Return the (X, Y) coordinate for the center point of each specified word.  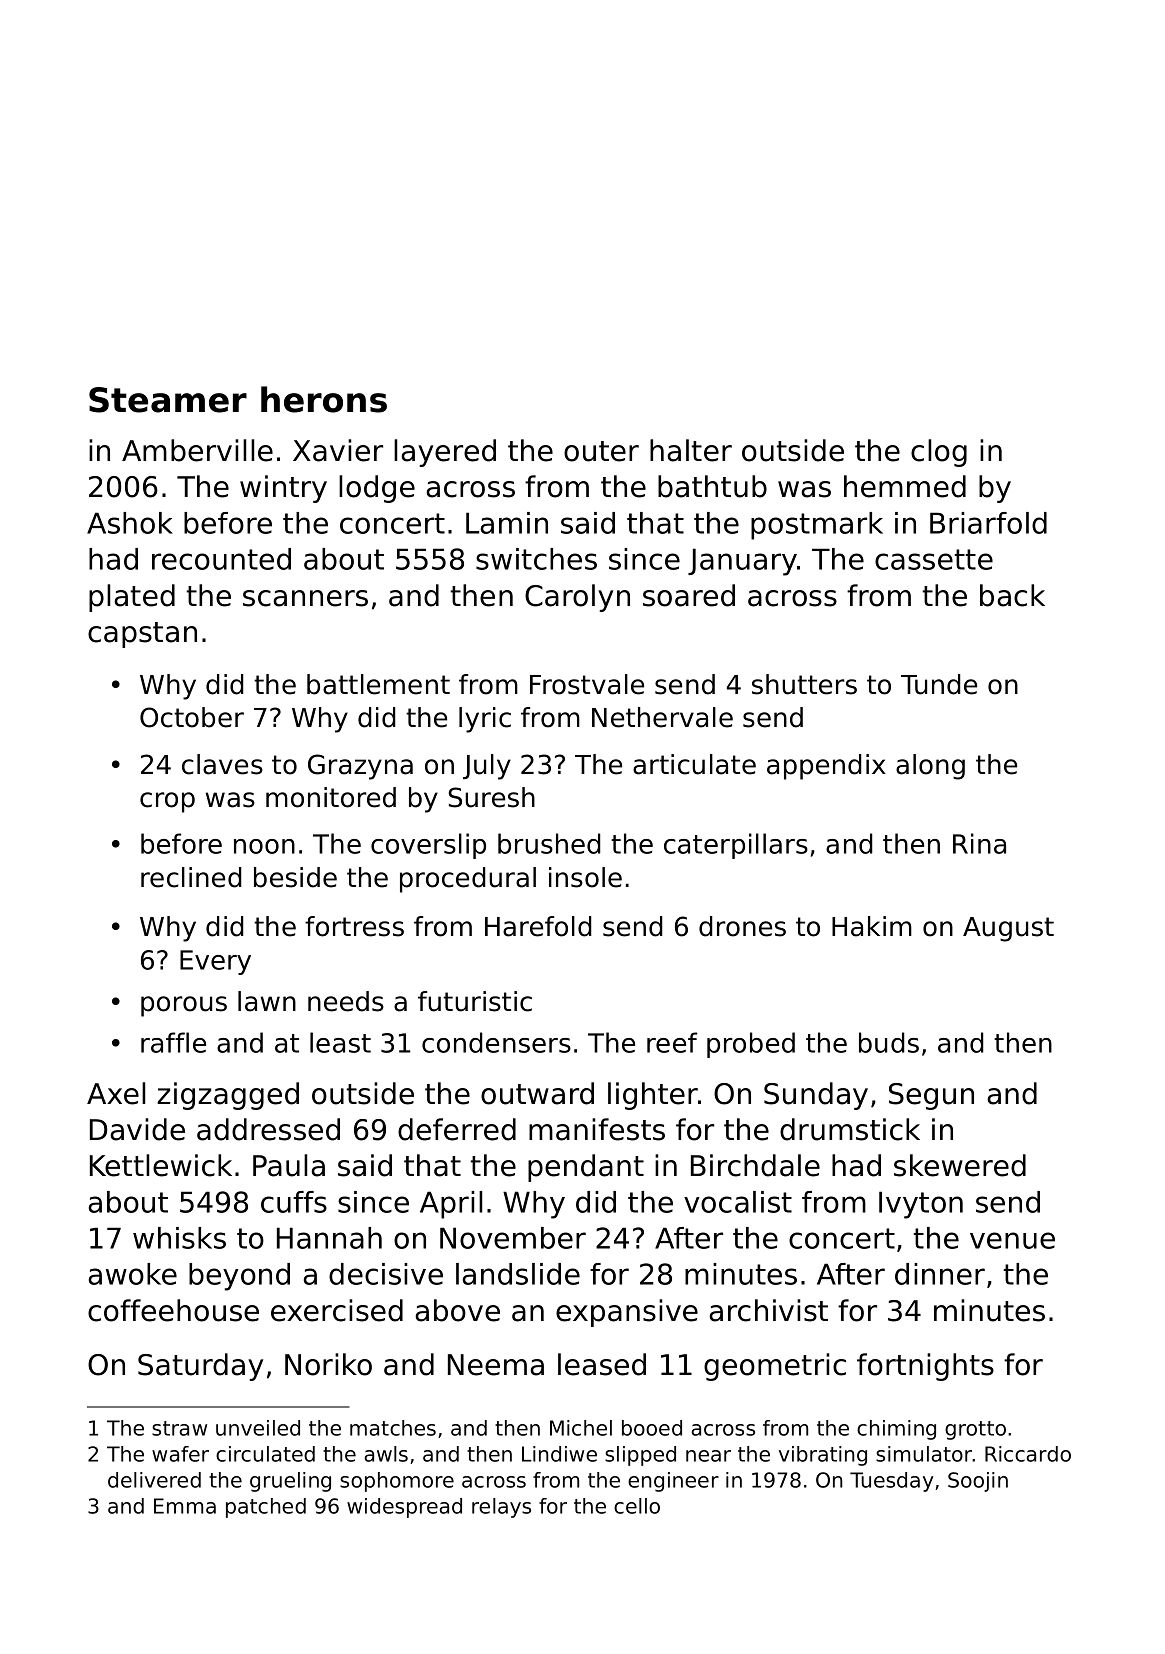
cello (637, 1506)
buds (889, 1042)
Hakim (872, 926)
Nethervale (662, 717)
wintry (283, 489)
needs (346, 1001)
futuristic (475, 1001)
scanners (305, 598)
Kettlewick (161, 1165)
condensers (496, 1042)
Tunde (939, 684)
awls (386, 1454)
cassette (934, 559)
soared (689, 595)
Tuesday (892, 1482)
